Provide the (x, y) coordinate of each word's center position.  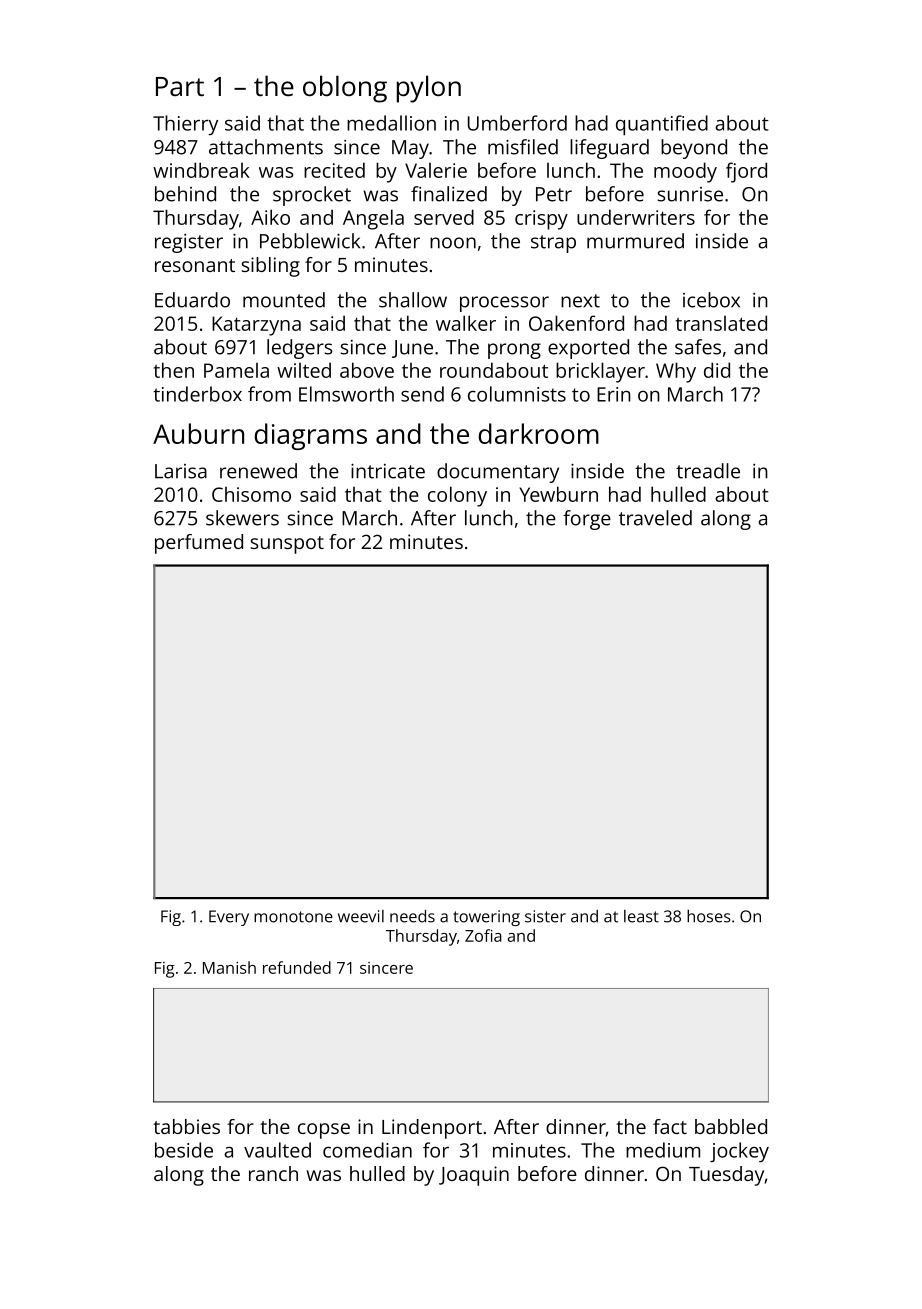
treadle (708, 471)
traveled (655, 518)
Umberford (517, 123)
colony (457, 496)
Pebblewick (310, 241)
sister (545, 916)
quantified (662, 125)
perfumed (199, 544)
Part (180, 86)
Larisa (181, 471)
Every (229, 918)
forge (587, 520)
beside (184, 1150)
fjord (746, 172)
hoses (709, 916)
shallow (413, 300)
